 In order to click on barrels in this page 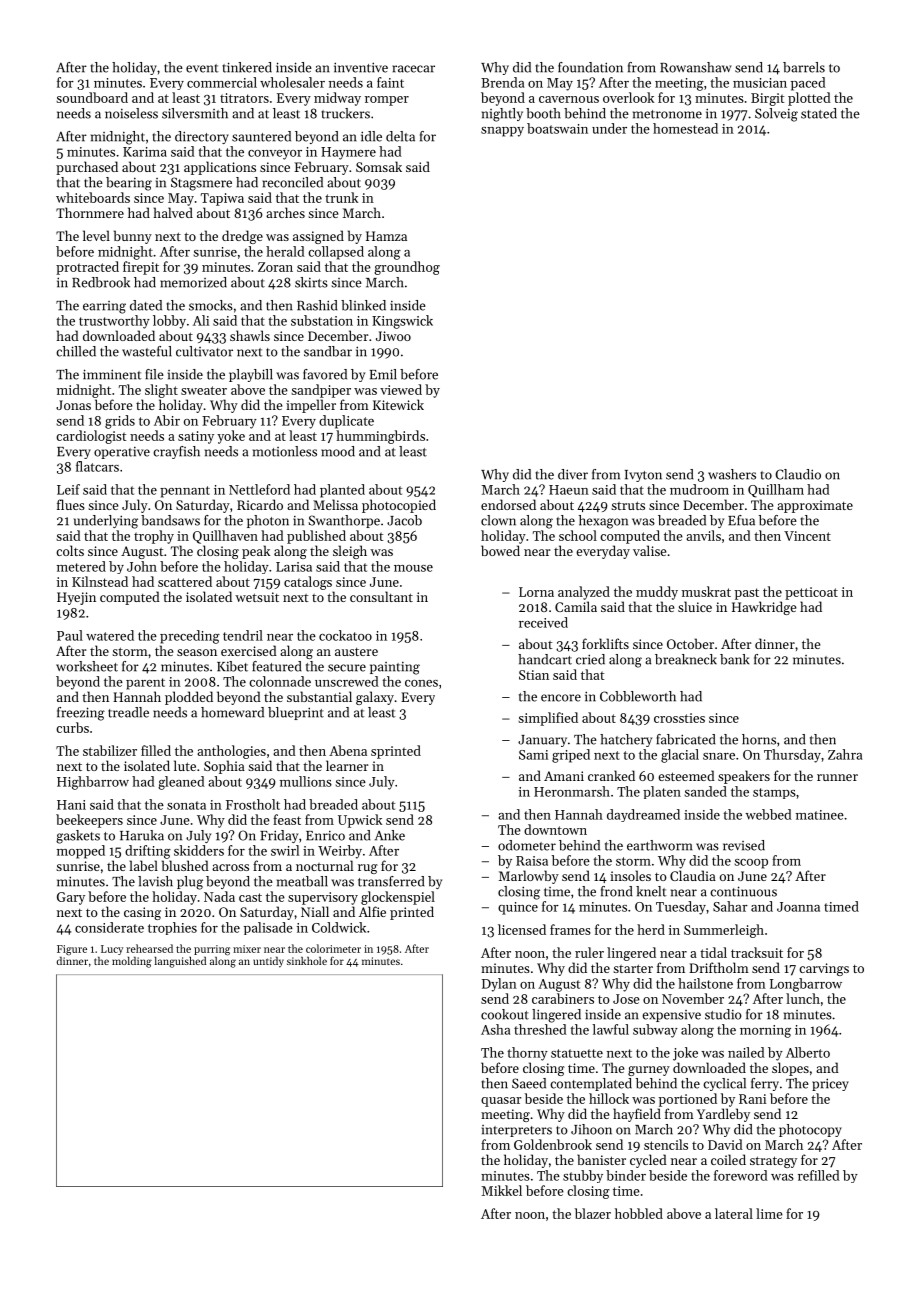, I will do `click(804, 67)`.
